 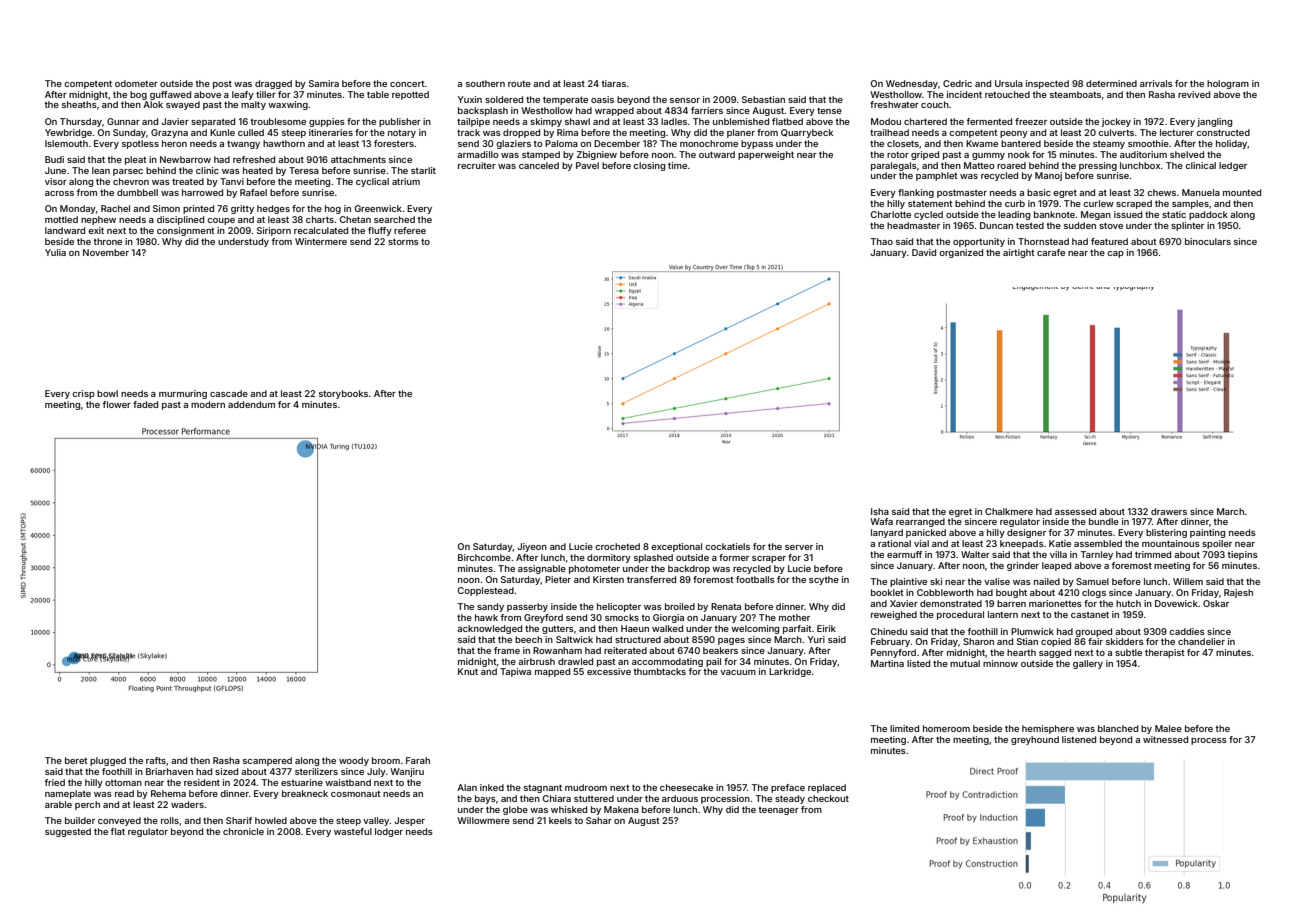 I want to click on transferred, so click(x=651, y=579).
